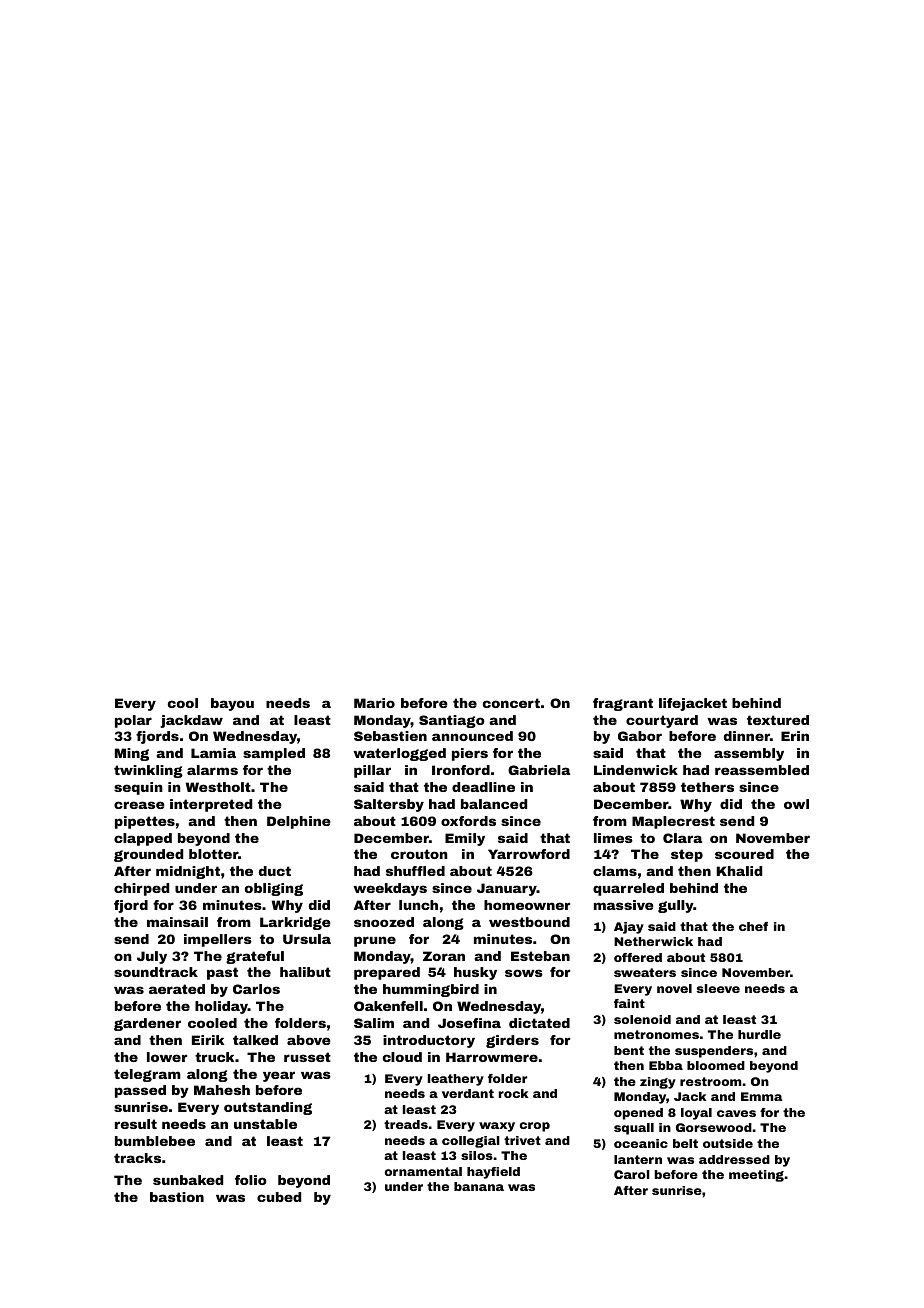  What do you see at coordinates (796, 804) in the document?
I see `owl` at bounding box center [796, 804].
